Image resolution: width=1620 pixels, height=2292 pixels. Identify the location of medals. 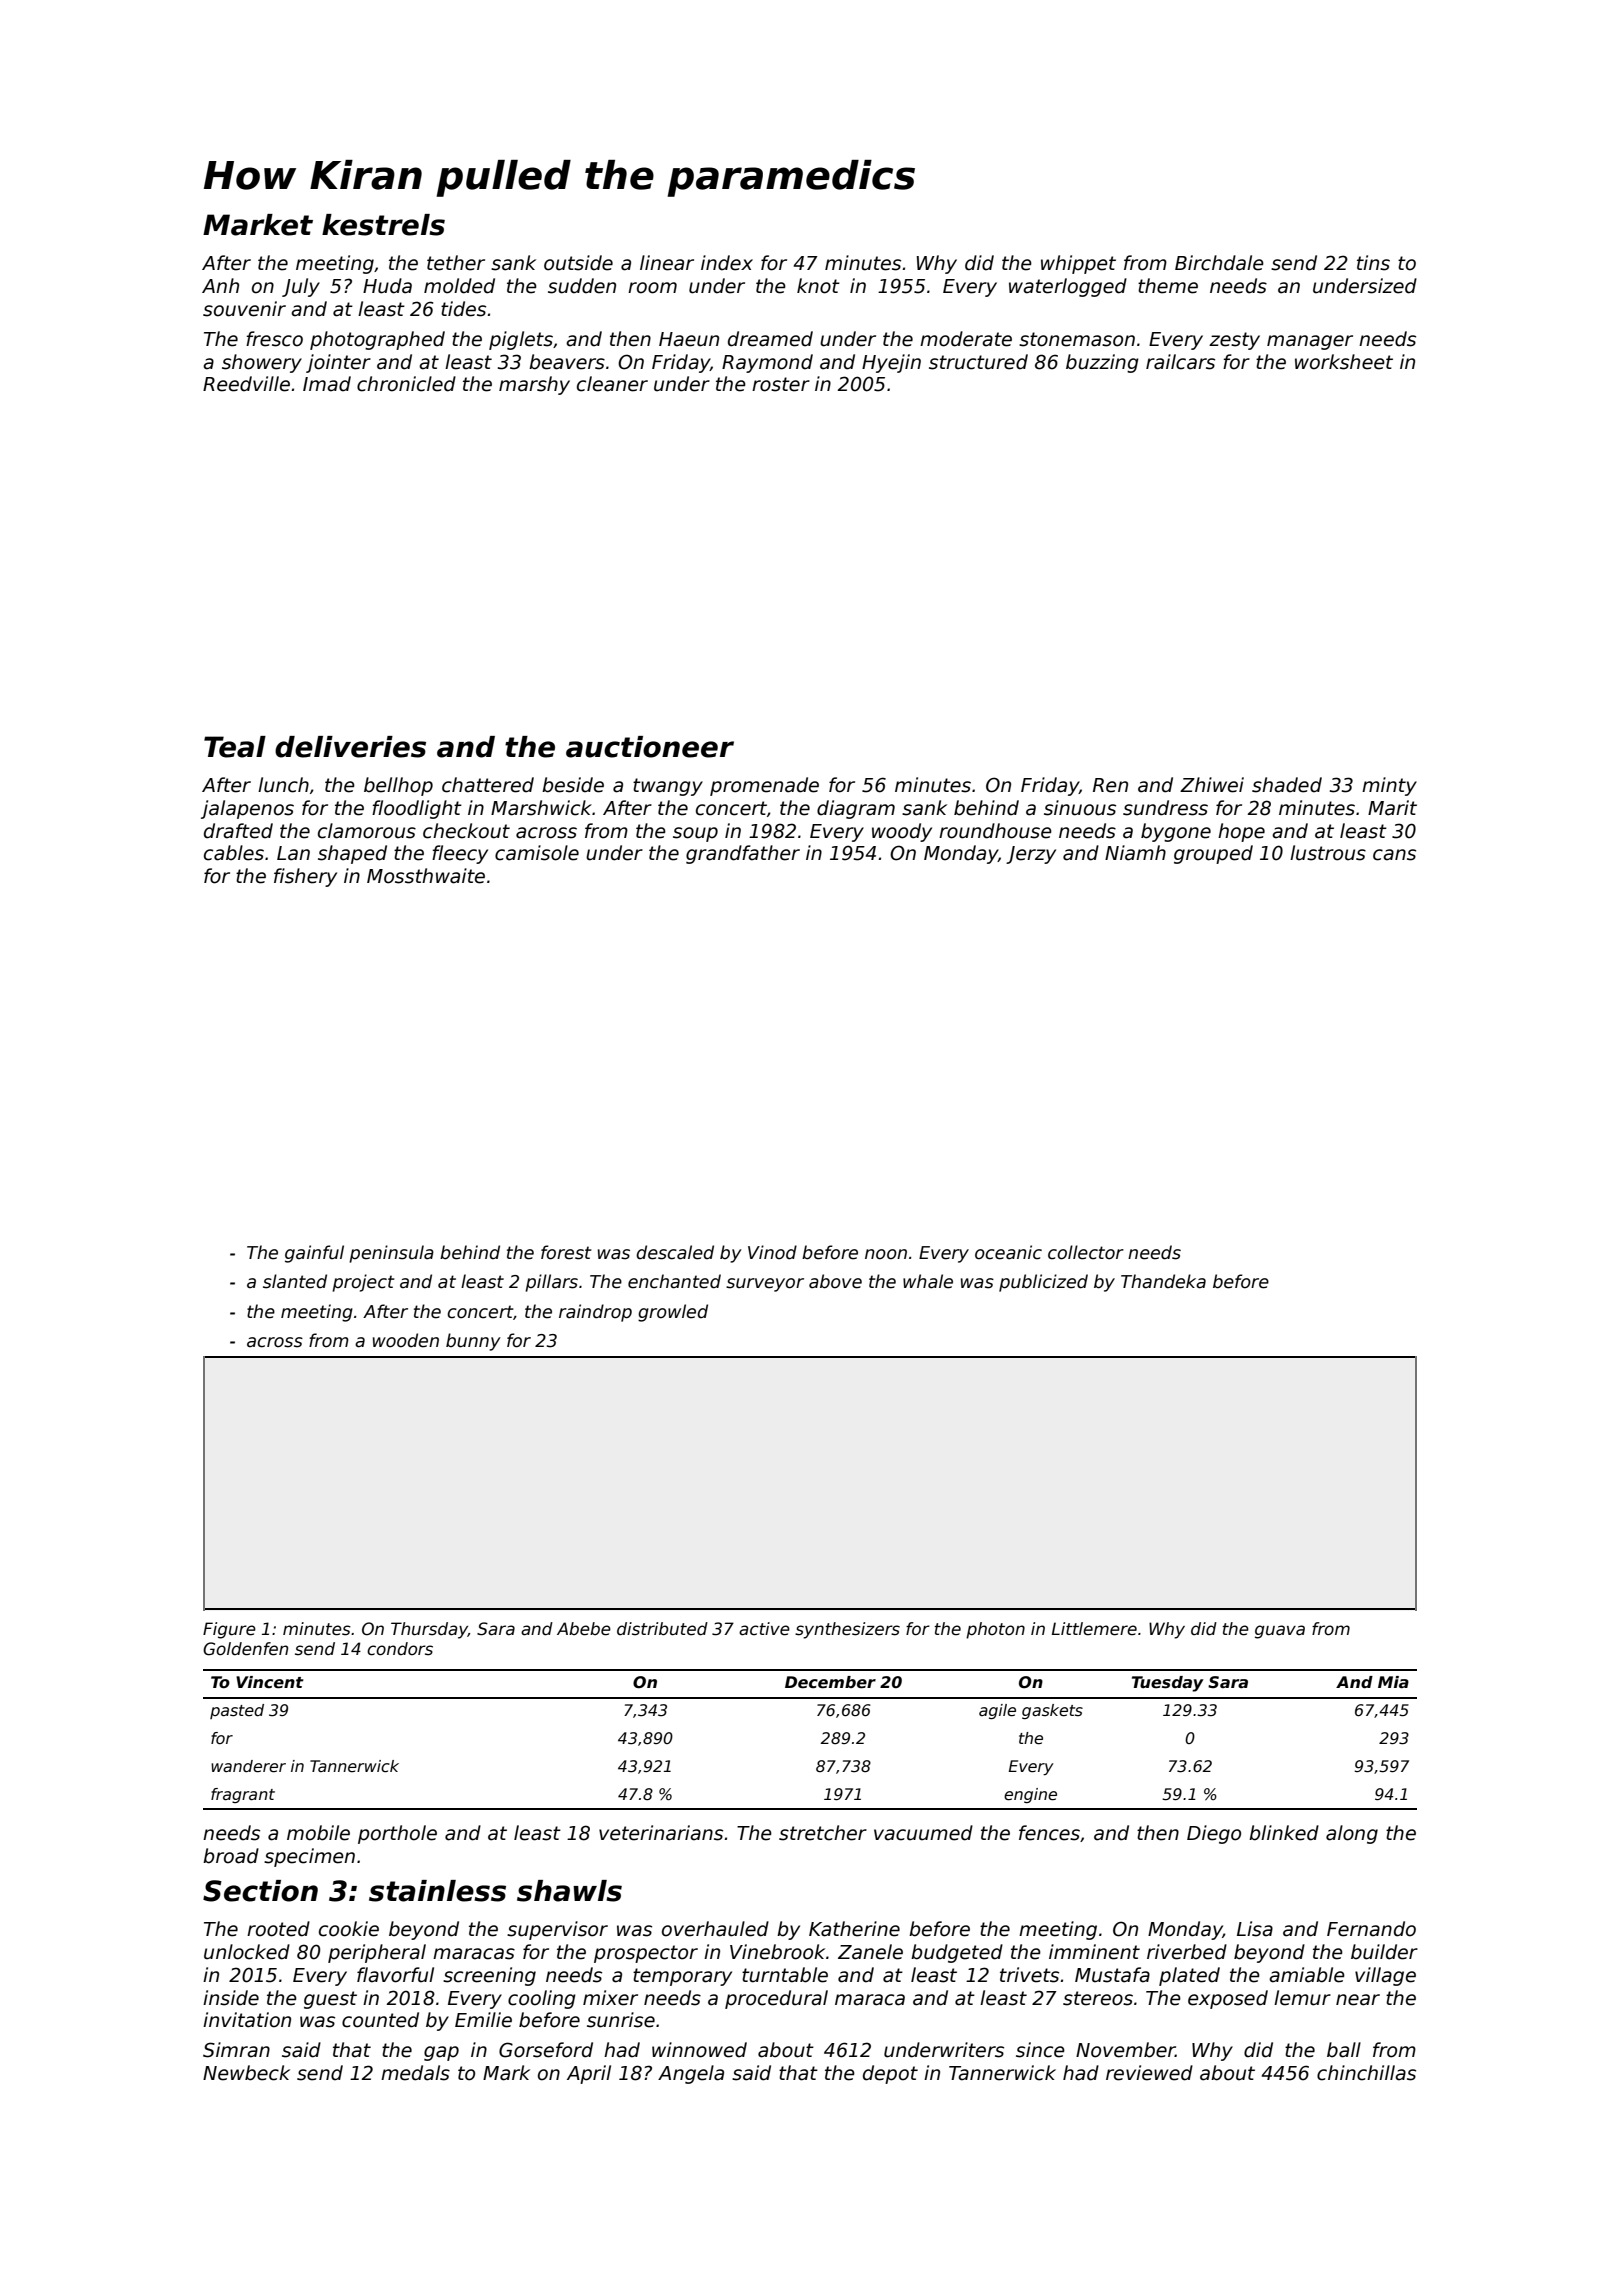
(415, 2073).
